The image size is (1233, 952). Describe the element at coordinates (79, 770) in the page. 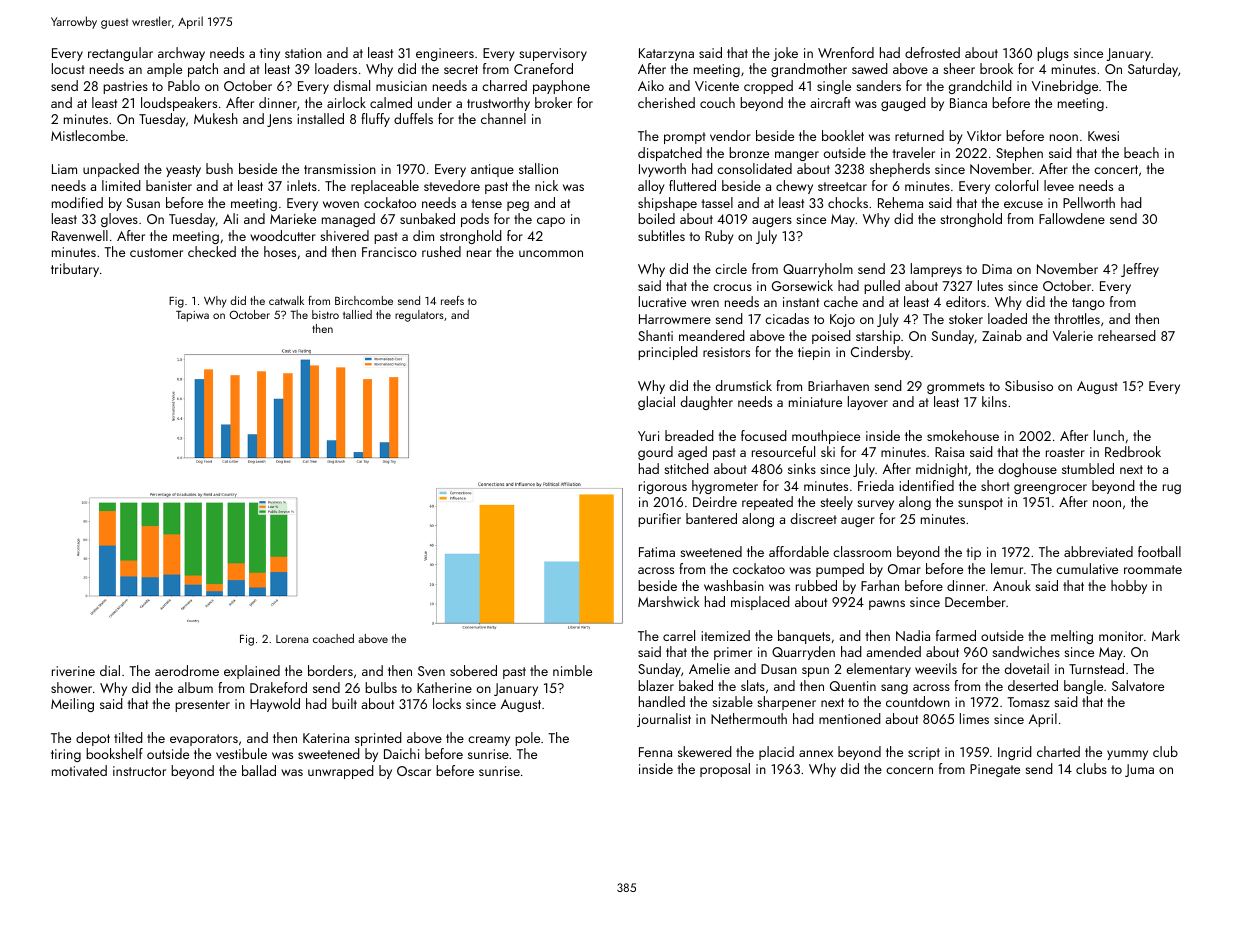

I see `motivated` at that location.
